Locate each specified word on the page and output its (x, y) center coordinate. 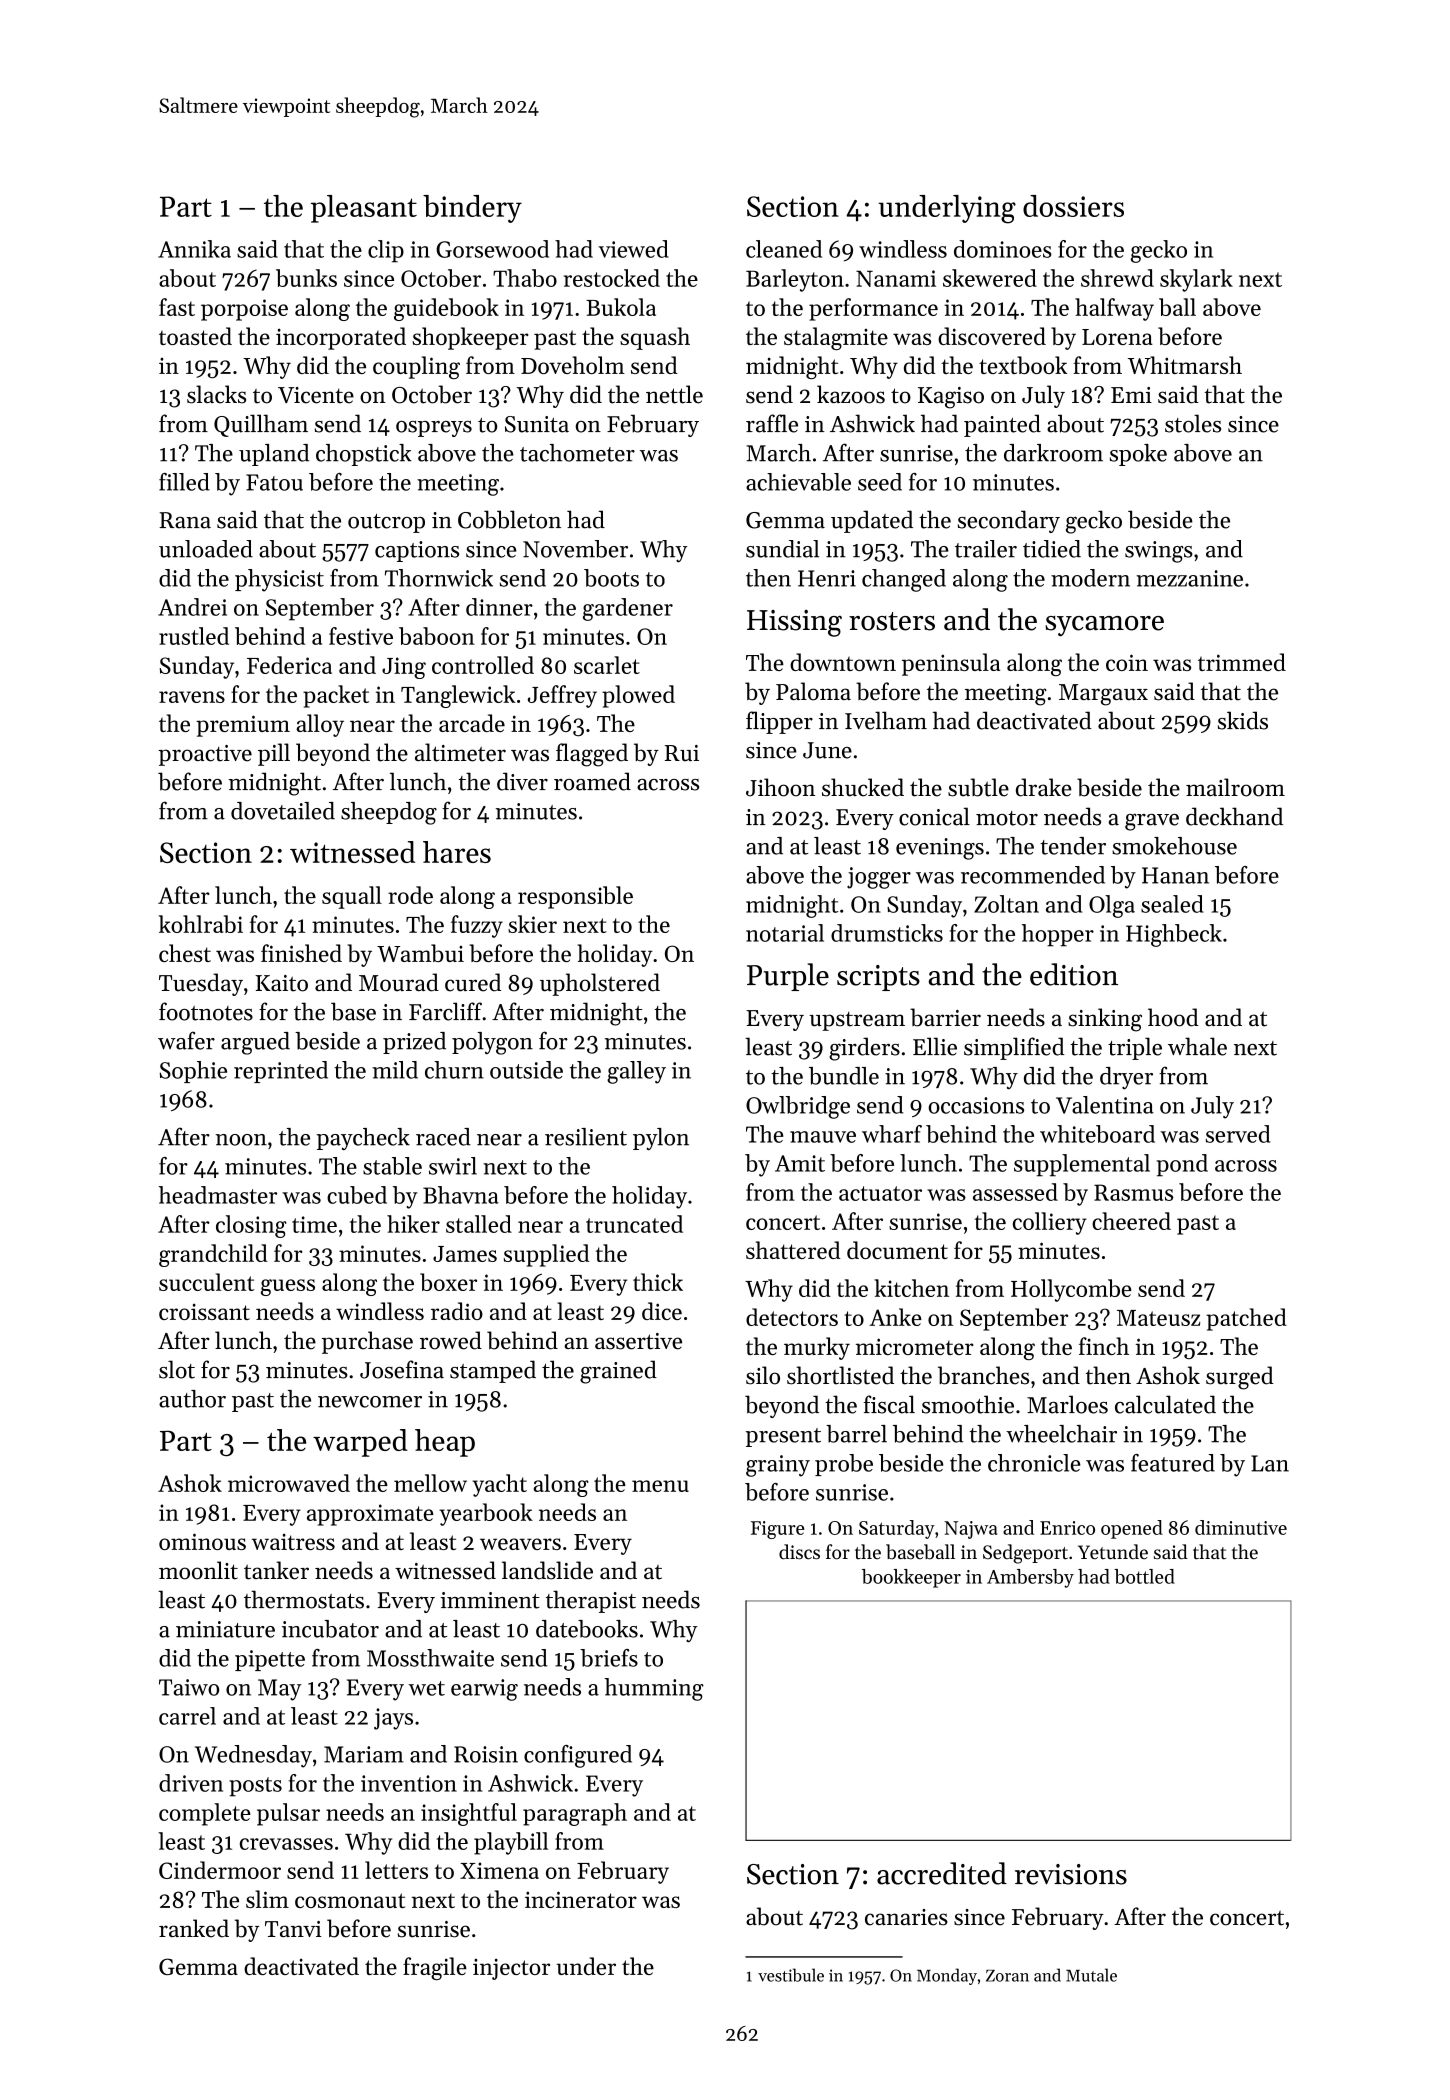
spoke (1138, 455)
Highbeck (1174, 935)
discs (799, 1552)
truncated (634, 1224)
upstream (857, 1021)
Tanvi (293, 1929)
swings (1159, 552)
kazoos (851, 394)
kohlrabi (201, 924)
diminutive (1241, 1527)
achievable (798, 482)
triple (1135, 1048)
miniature (225, 1629)
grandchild (213, 1255)
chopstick (364, 455)
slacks (216, 394)
